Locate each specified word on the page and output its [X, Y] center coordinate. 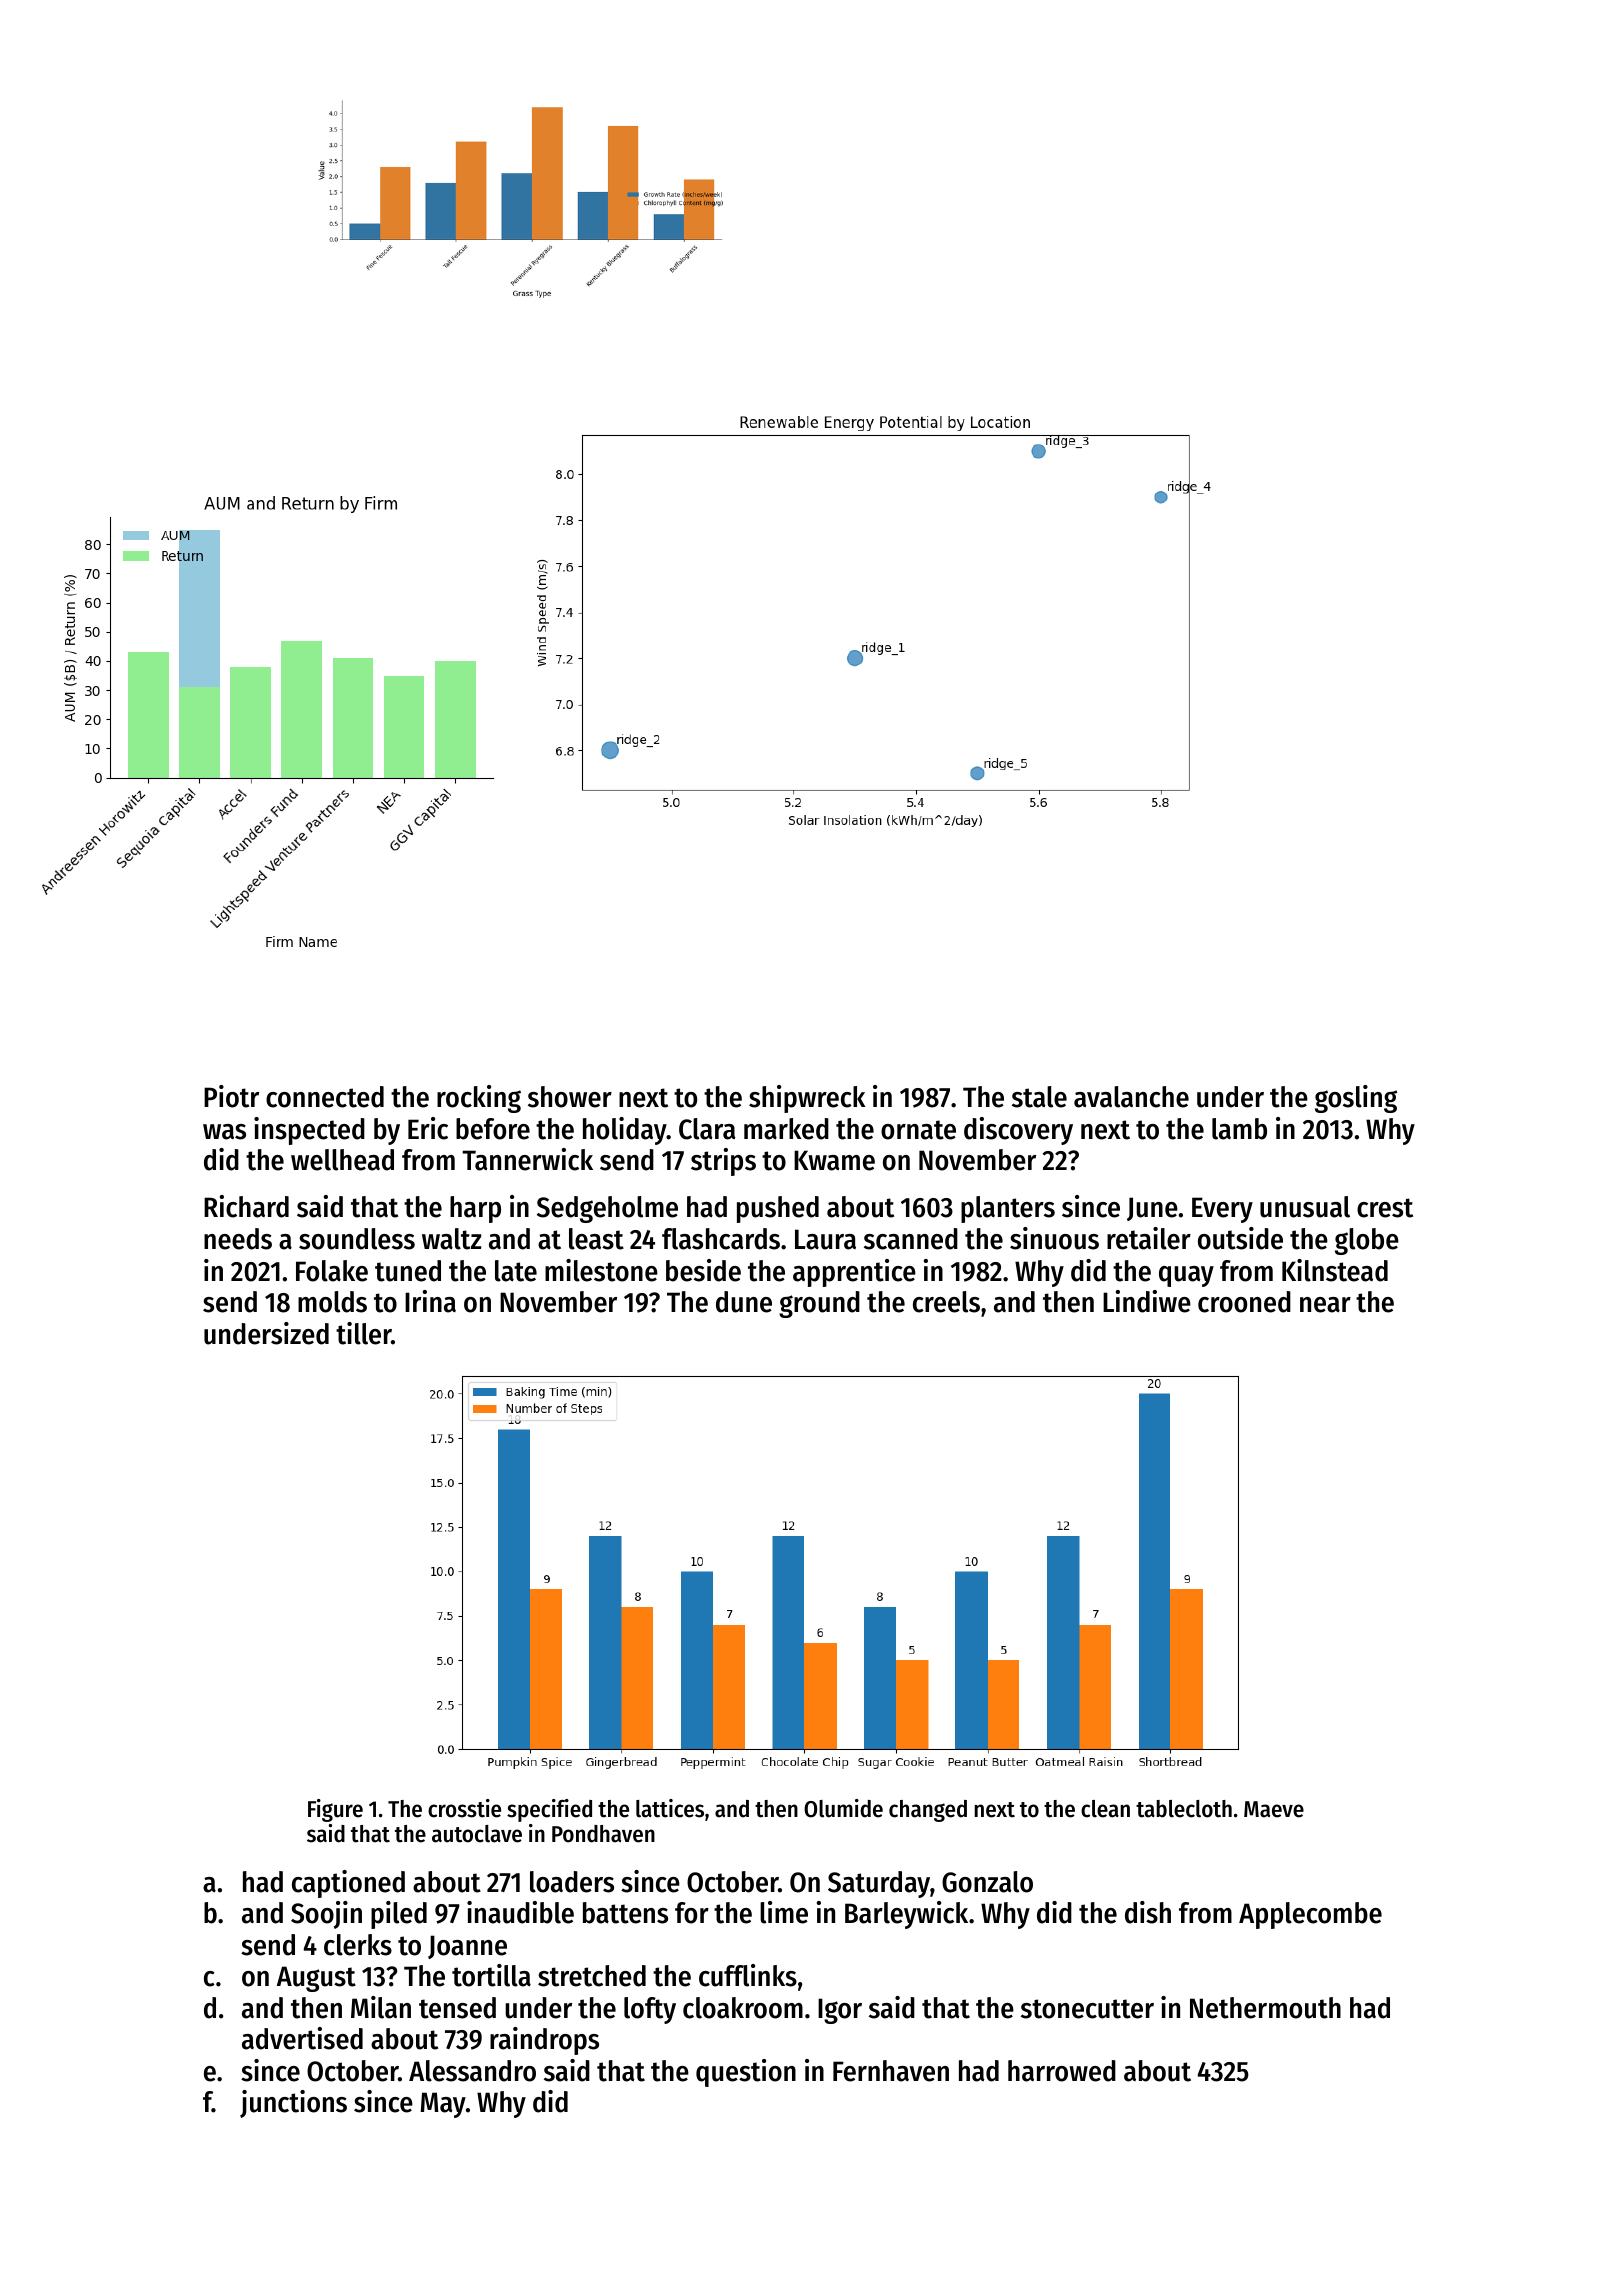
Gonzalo [987, 1882]
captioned [348, 1884]
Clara [707, 1129]
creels [946, 1302]
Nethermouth [1265, 2008]
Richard [246, 1206]
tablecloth [1184, 1809]
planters [1008, 1209]
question [746, 2073]
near [1325, 1305]
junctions [293, 2104]
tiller [364, 1333]
